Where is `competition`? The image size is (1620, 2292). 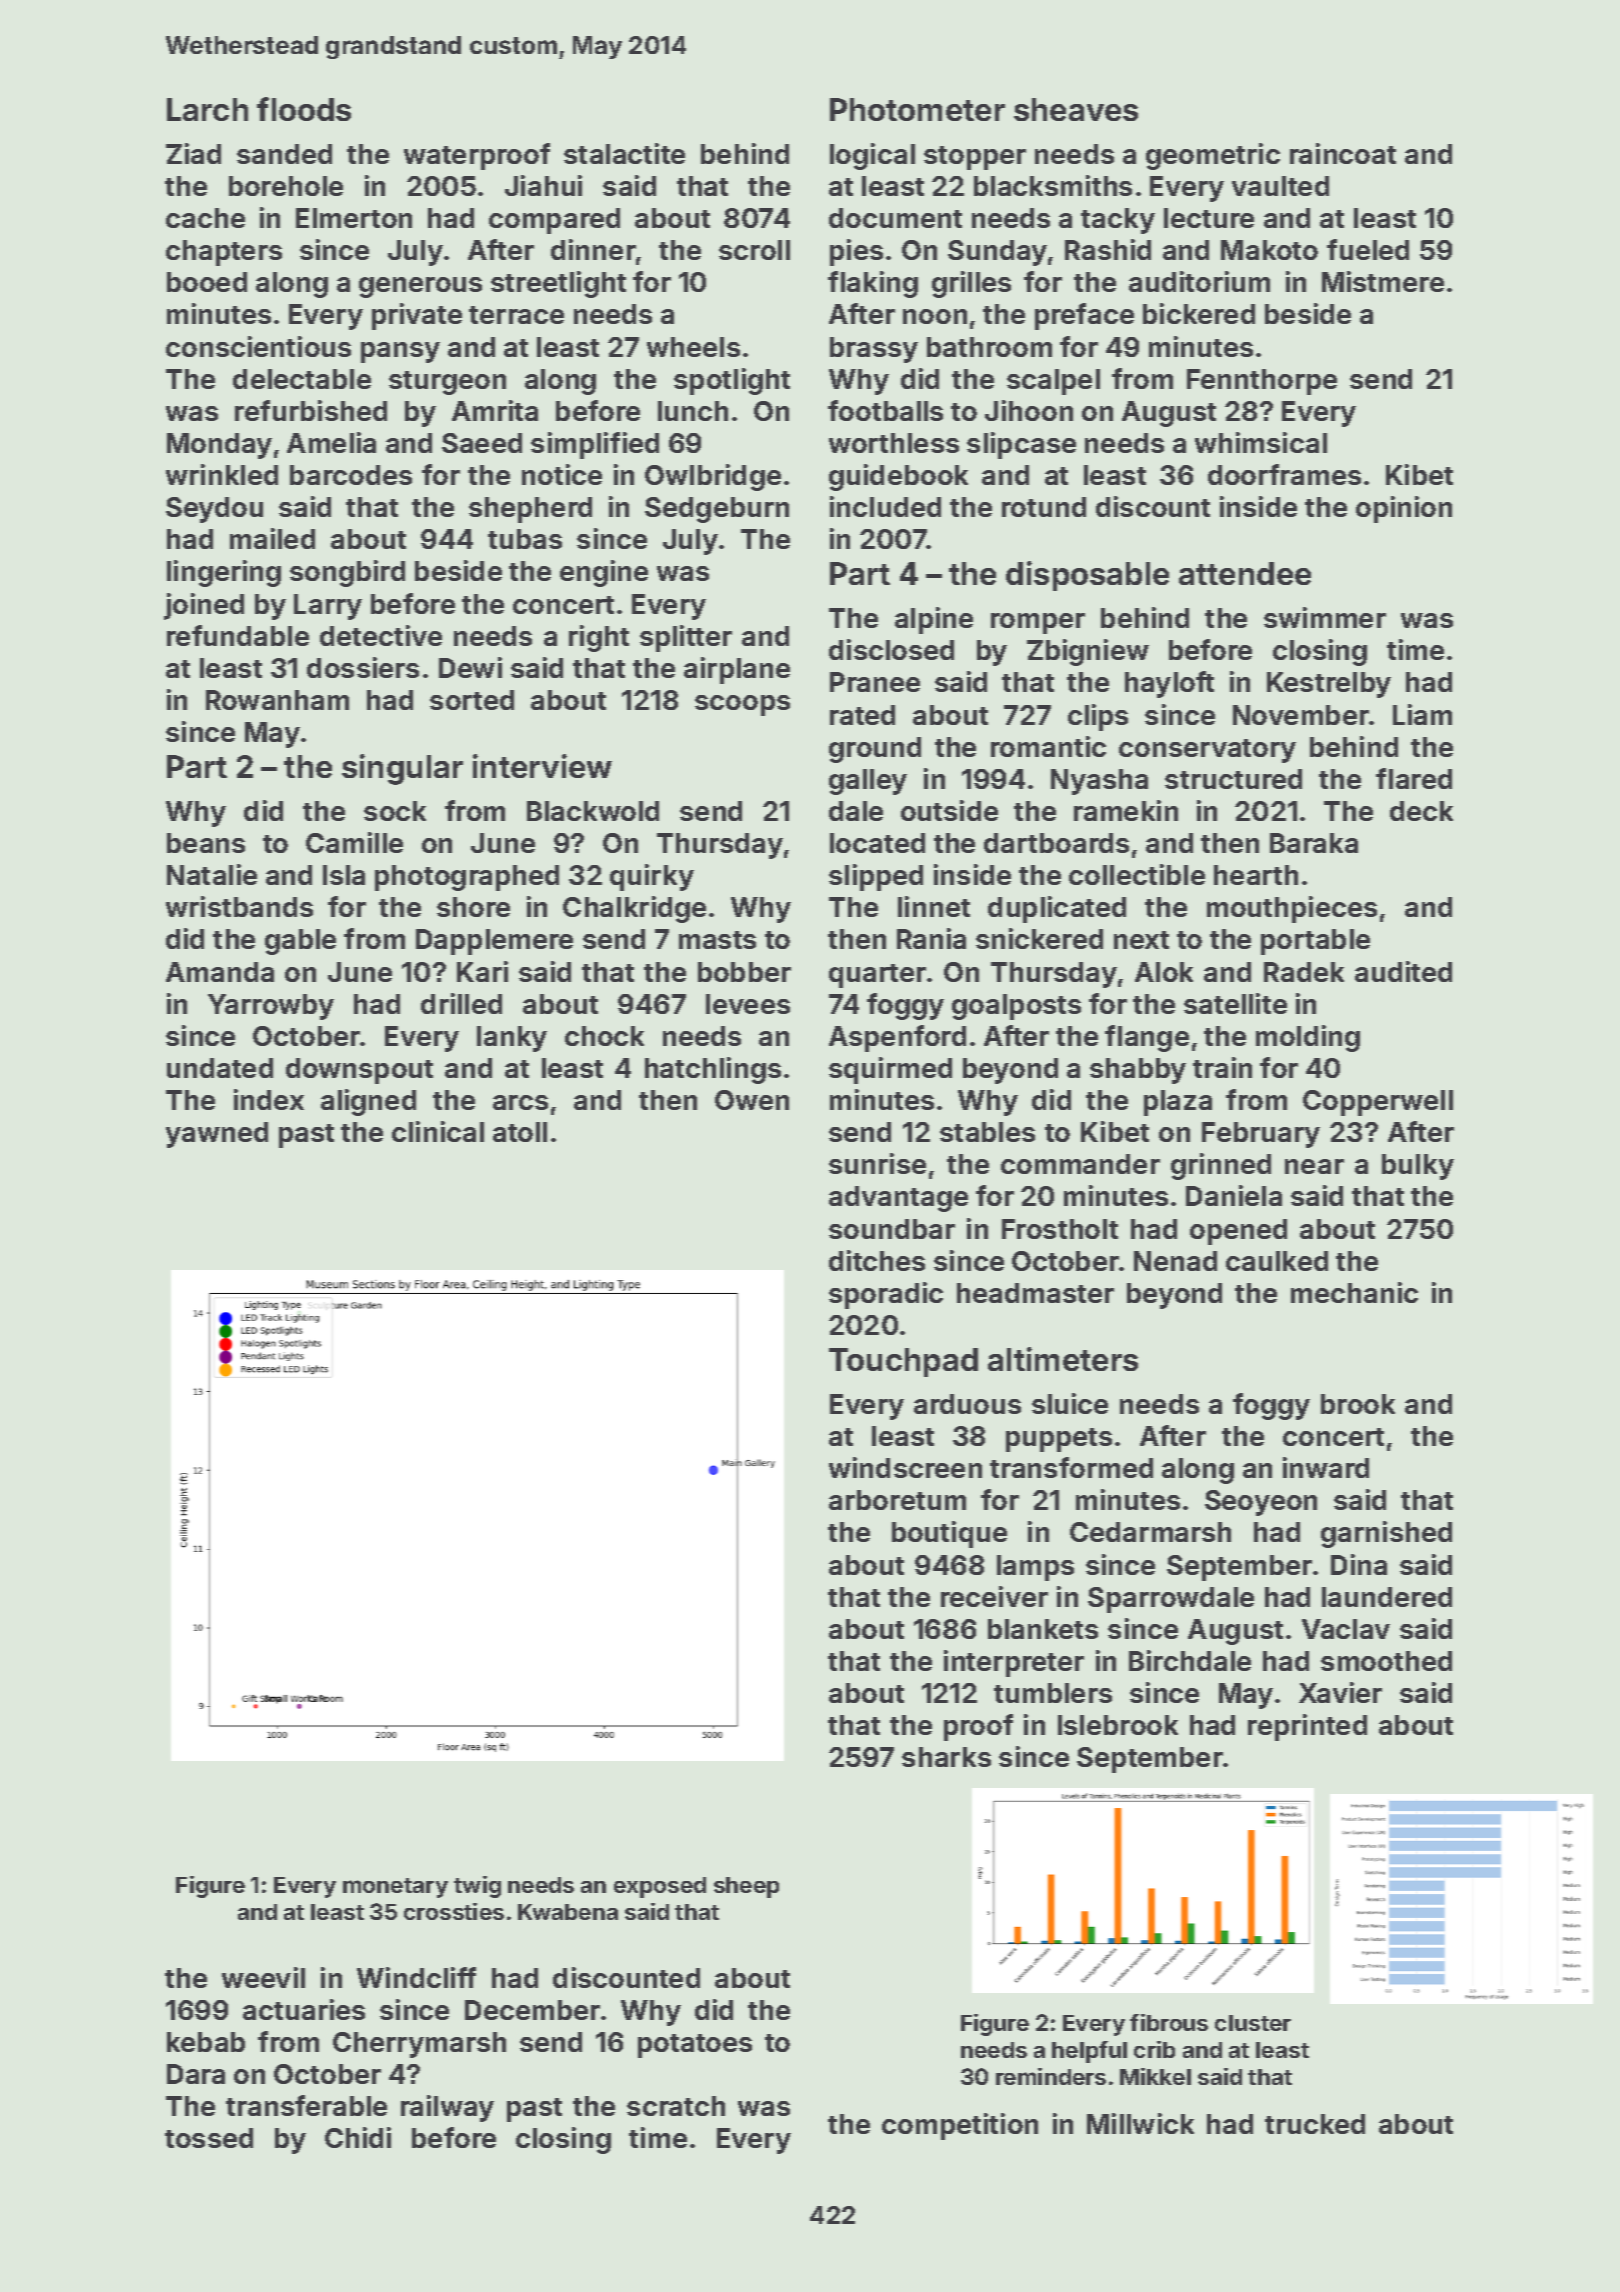 competition is located at coordinates (960, 2126).
